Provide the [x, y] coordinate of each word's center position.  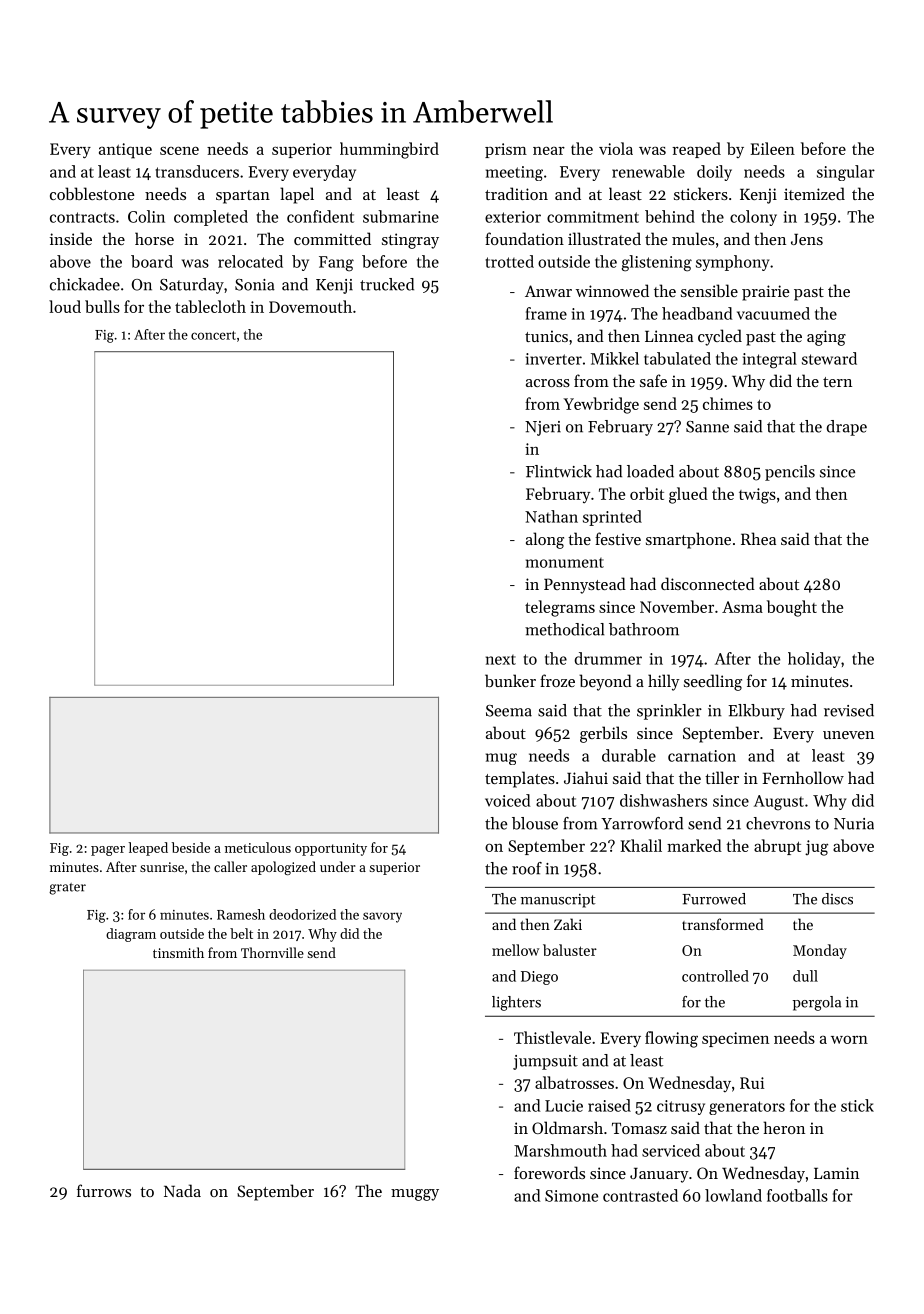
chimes [728, 403]
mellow [515, 950]
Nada [182, 1190]
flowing [671, 1039]
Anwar [548, 291]
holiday [814, 660]
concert [213, 335]
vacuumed [773, 313]
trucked [387, 284]
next [501, 660]
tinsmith [178, 952]
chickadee [85, 284]
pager [108, 851]
